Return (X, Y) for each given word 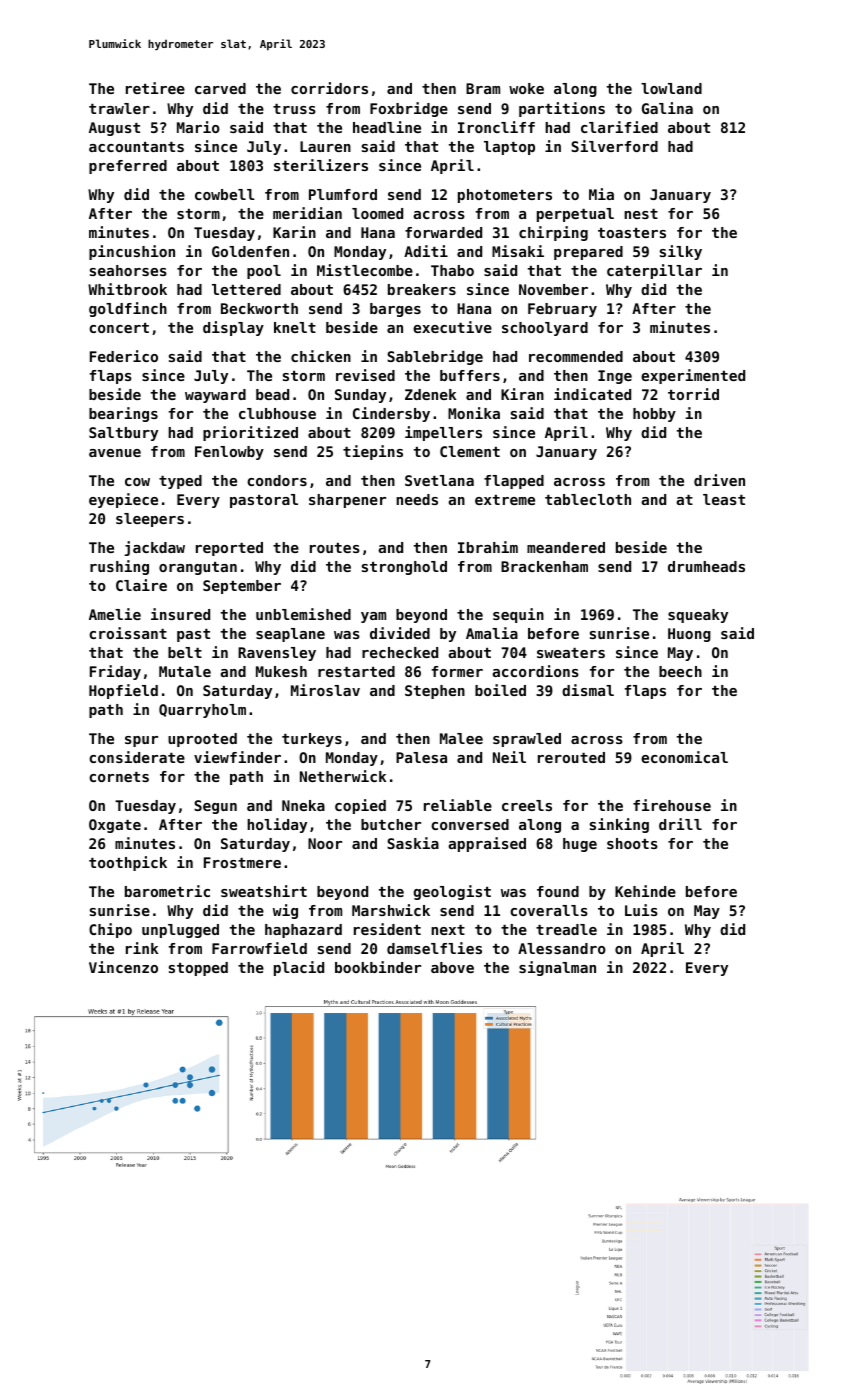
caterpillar (654, 271)
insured (180, 614)
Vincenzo (123, 967)
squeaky (698, 616)
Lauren (325, 146)
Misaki (518, 251)
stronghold (404, 568)
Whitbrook (127, 289)
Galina (667, 108)
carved (220, 88)
